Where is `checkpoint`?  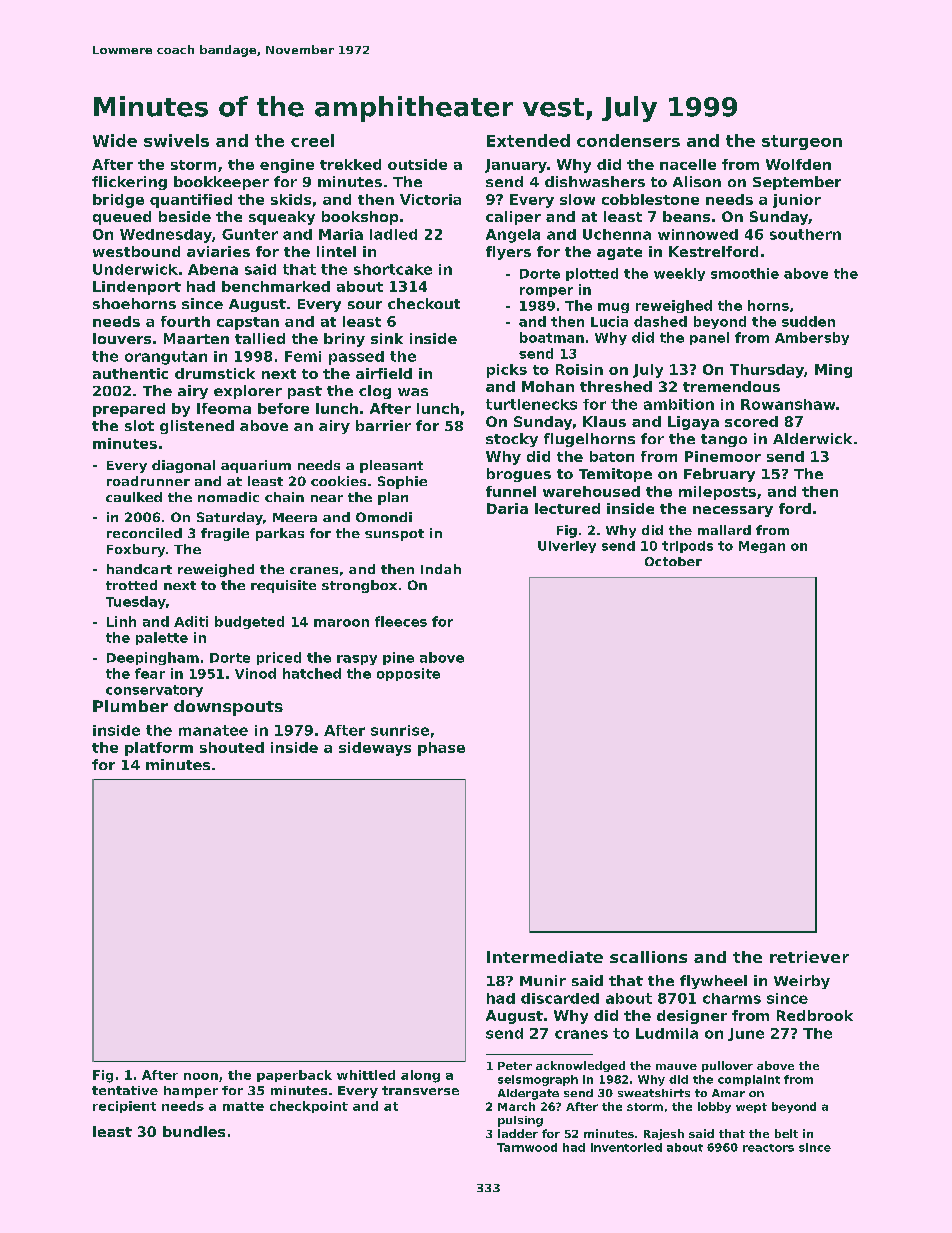 checkpoint is located at coordinates (309, 1107).
